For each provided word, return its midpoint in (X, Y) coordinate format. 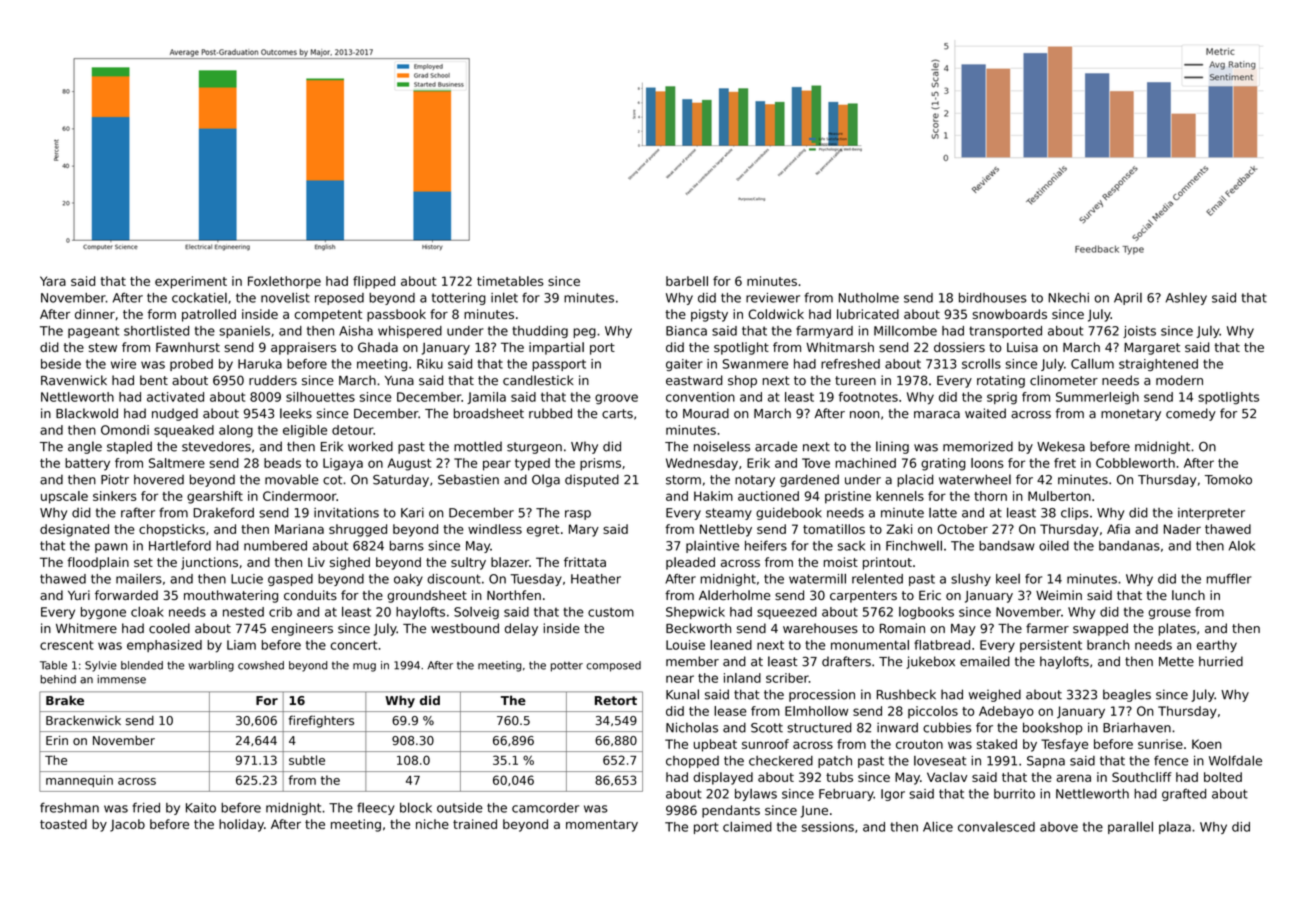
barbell (687, 281)
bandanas (1129, 546)
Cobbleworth (1135, 463)
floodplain (98, 563)
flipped (374, 282)
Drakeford (223, 512)
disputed (592, 480)
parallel (1130, 827)
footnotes (868, 397)
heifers (766, 545)
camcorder (545, 808)
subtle (307, 760)
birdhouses (993, 298)
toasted (63, 824)
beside (61, 364)
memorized (978, 446)
